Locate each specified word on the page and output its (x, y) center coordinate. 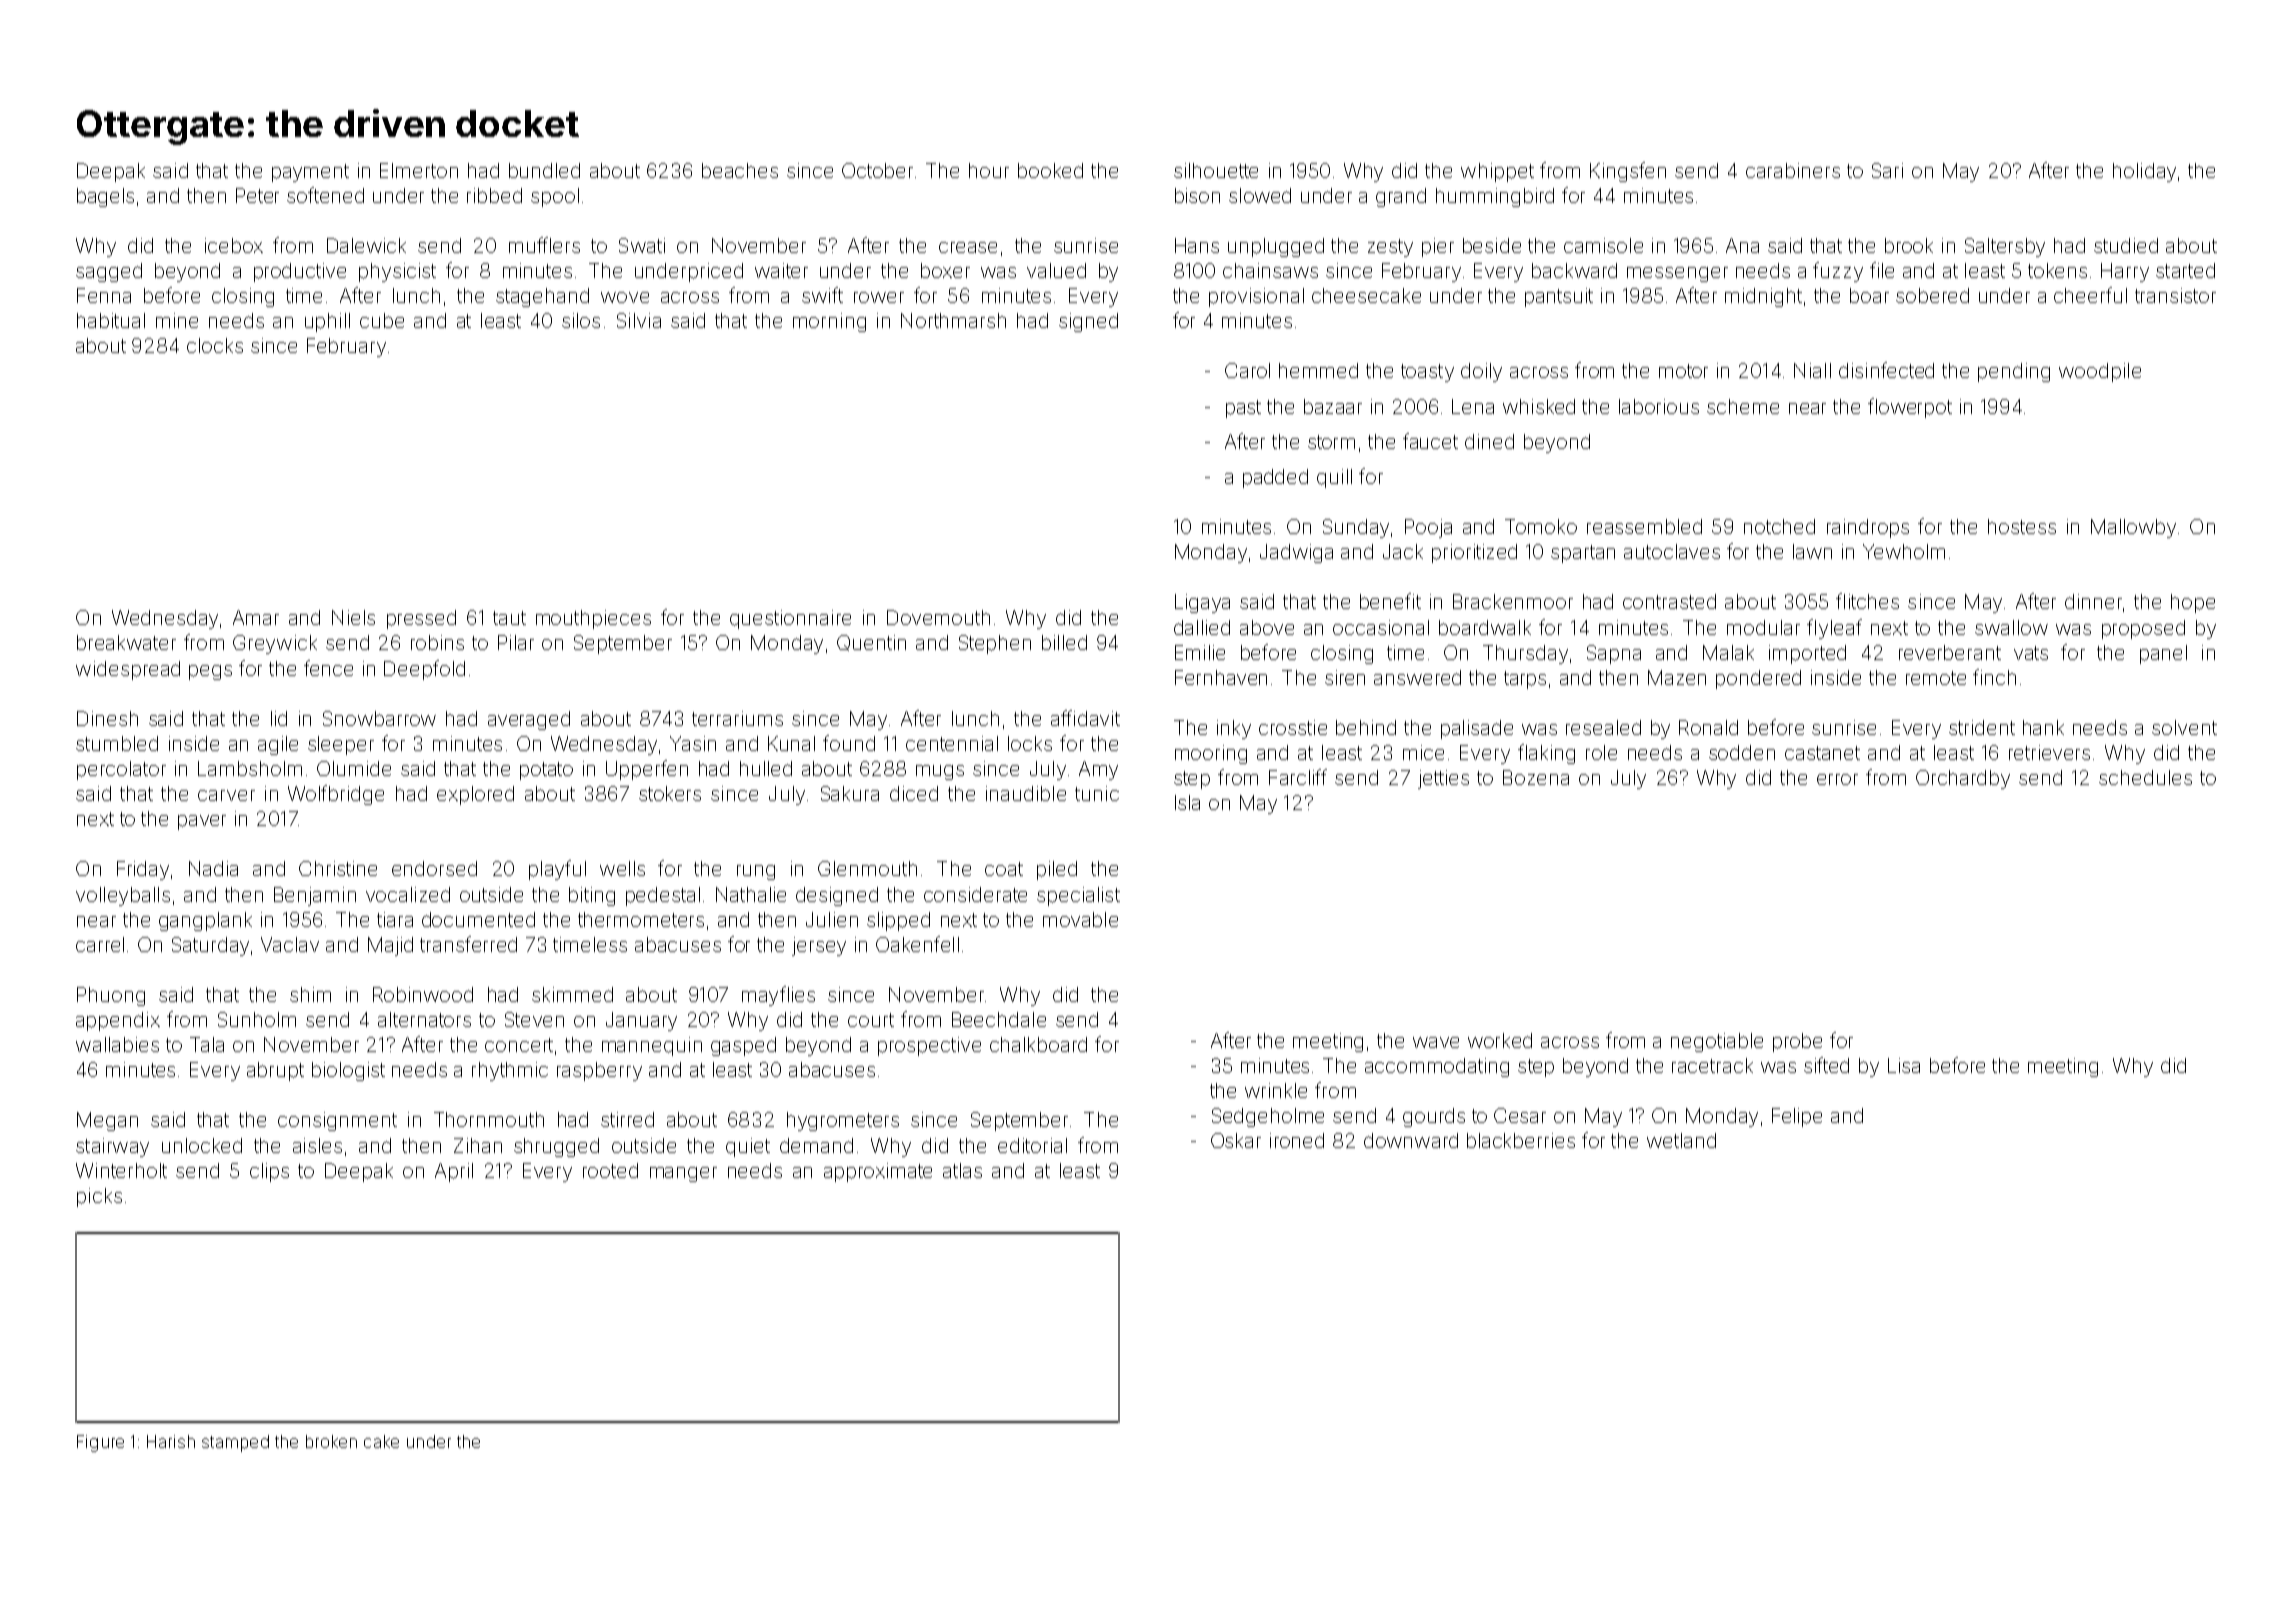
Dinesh (107, 718)
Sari (1887, 170)
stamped (235, 1443)
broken (331, 1441)
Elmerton (419, 170)
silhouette (1216, 170)
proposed (2143, 629)
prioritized (1474, 553)
